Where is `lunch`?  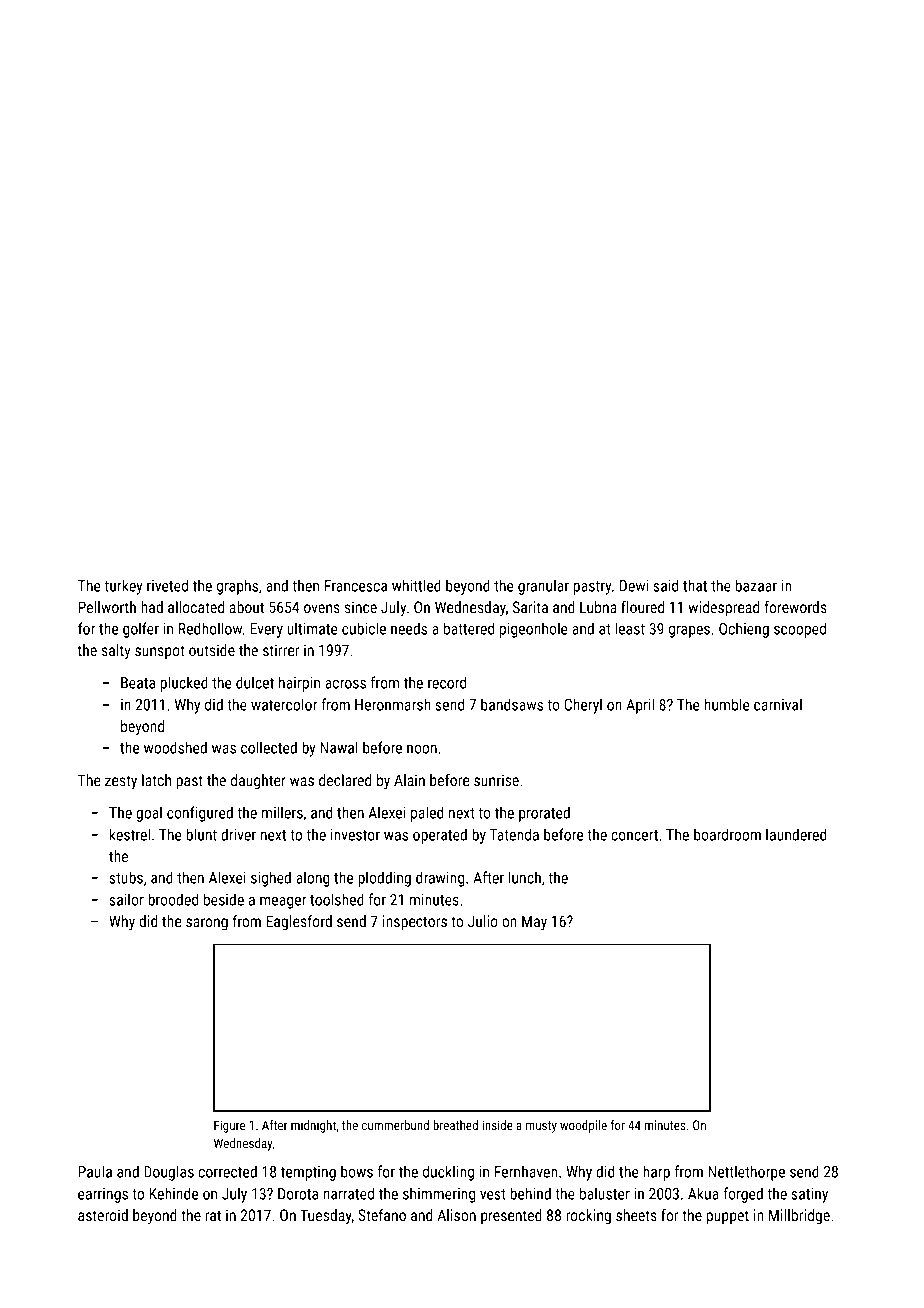 lunch is located at coordinates (525, 877).
